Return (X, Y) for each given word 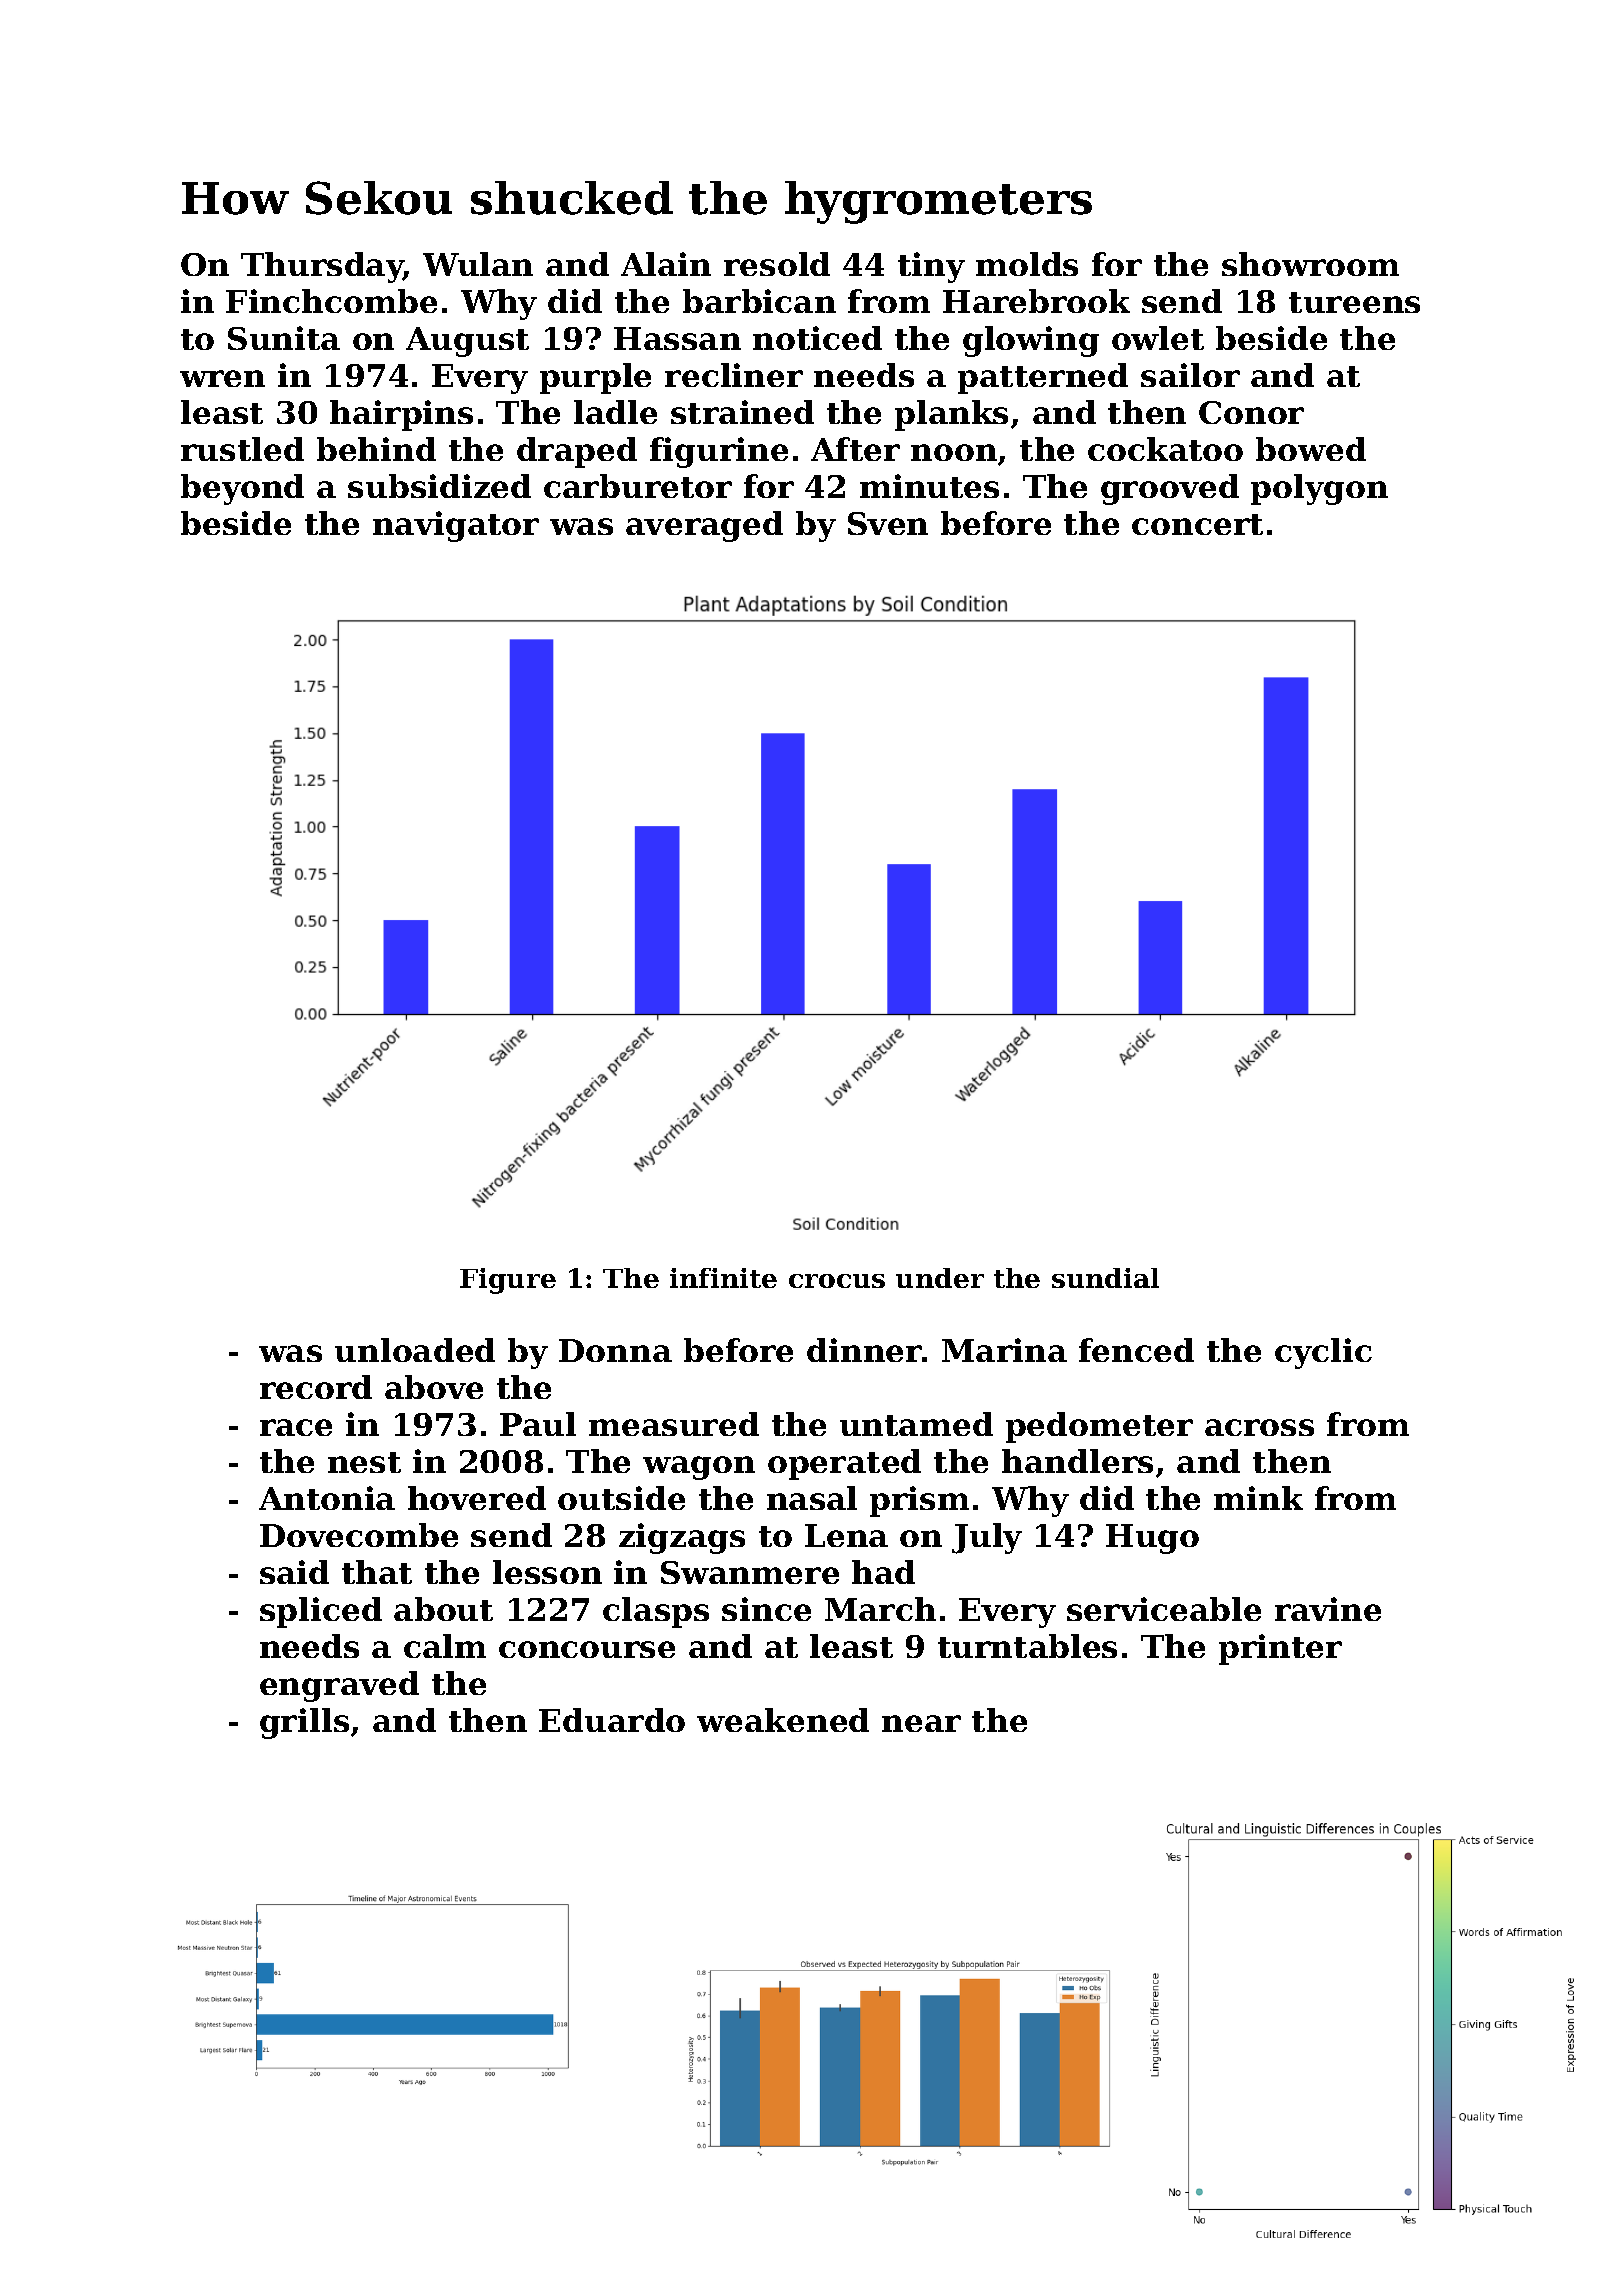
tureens (1354, 302)
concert (1197, 524)
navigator (456, 526)
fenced (1136, 1350)
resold (777, 264)
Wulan (478, 264)
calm (445, 1646)
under (940, 1278)
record (316, 1387)
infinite (723, 1278)
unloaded (415, 1350)
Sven (888, 523)
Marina (1004, 1350)
